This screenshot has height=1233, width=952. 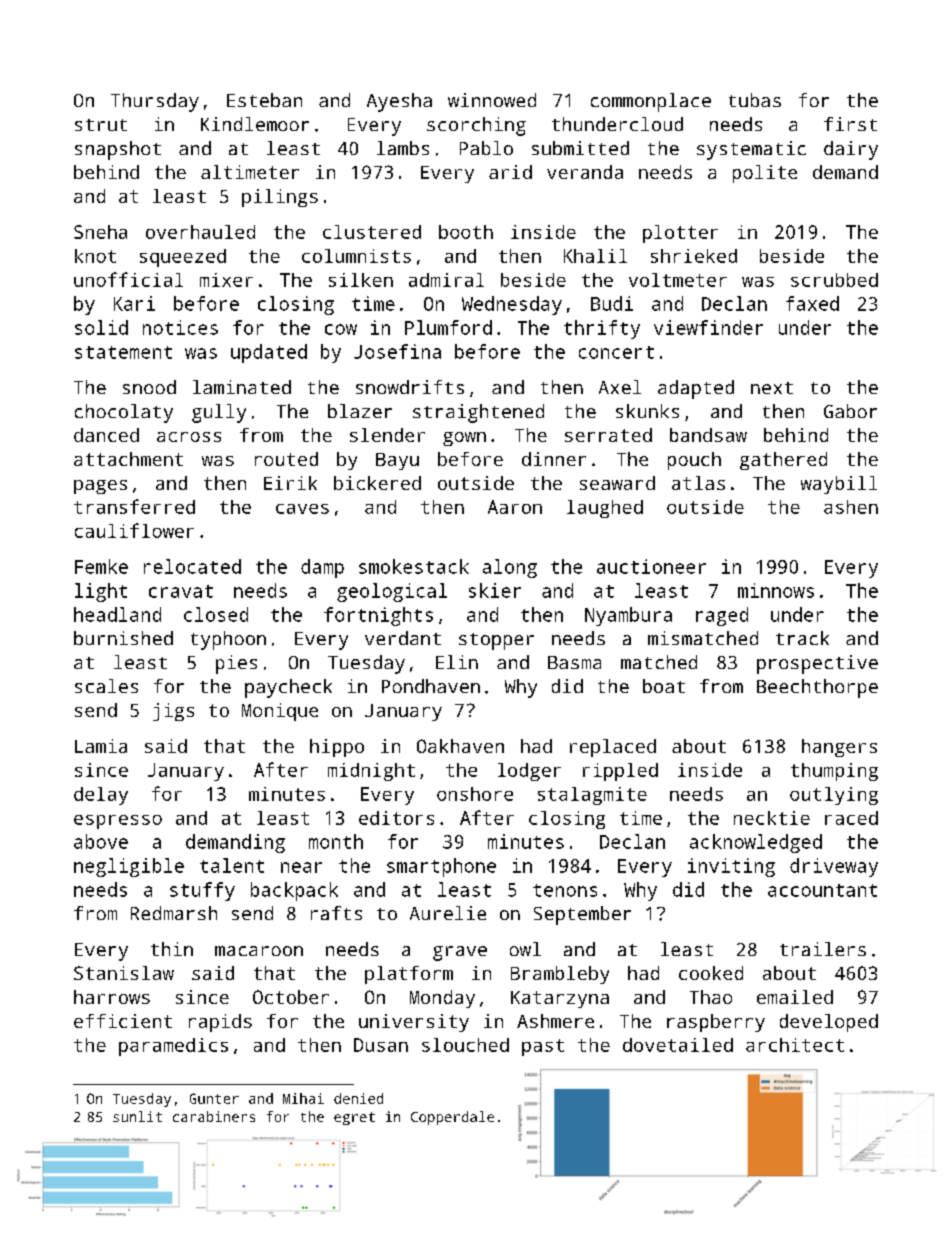 What do you see at coordinates (834, 280) in the screenshot?
I see `scrubbed` at bounding box center [834, 280].
